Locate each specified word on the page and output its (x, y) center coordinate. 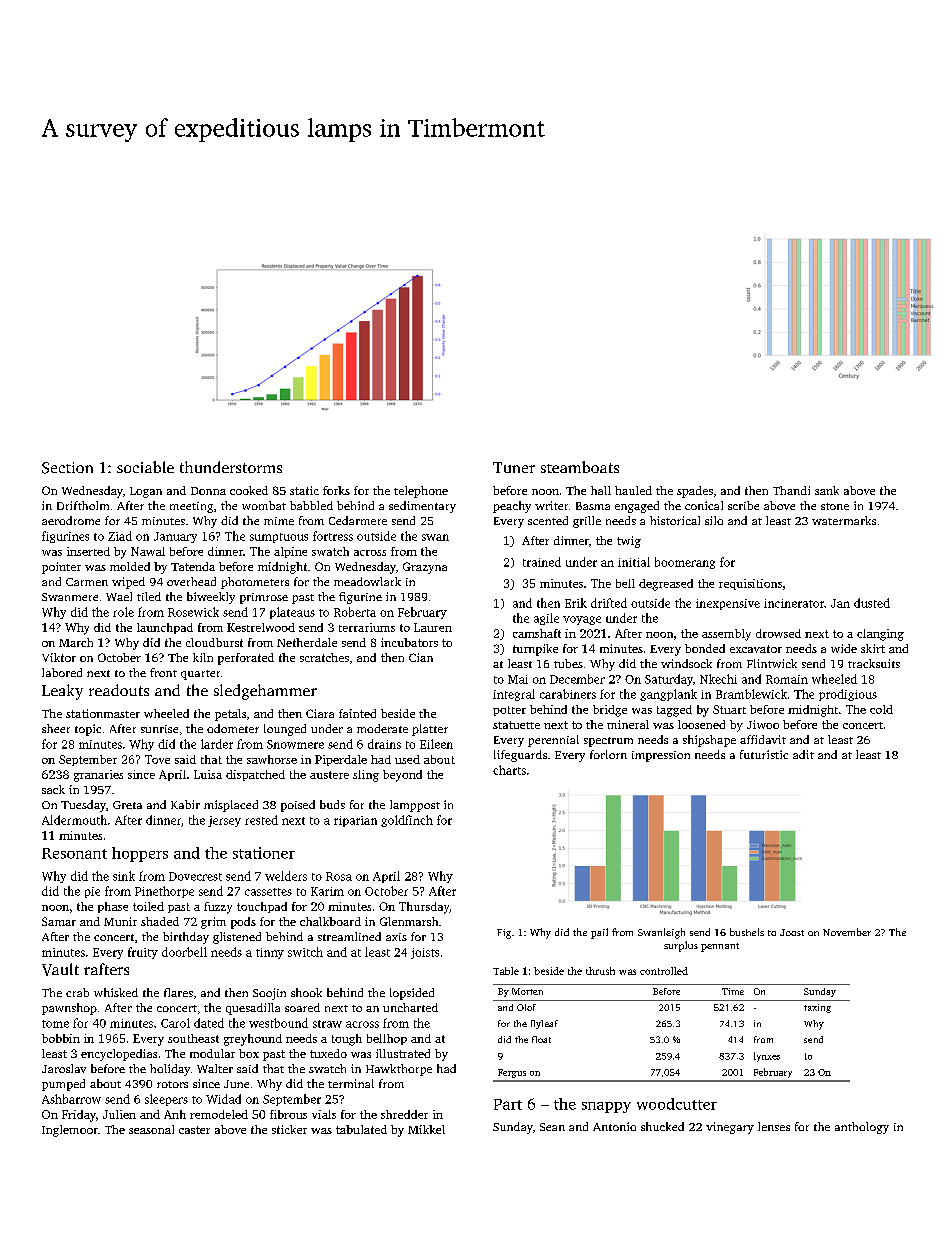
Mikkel (426, 1129)
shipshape (709, 741)
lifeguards (520, 756)
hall (601, 490)
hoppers (140, 854)
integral (514, 695)
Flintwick (772, 663)
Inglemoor (70, 1131)
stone (835, 506)
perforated (246, 659)
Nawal (148, 551)
